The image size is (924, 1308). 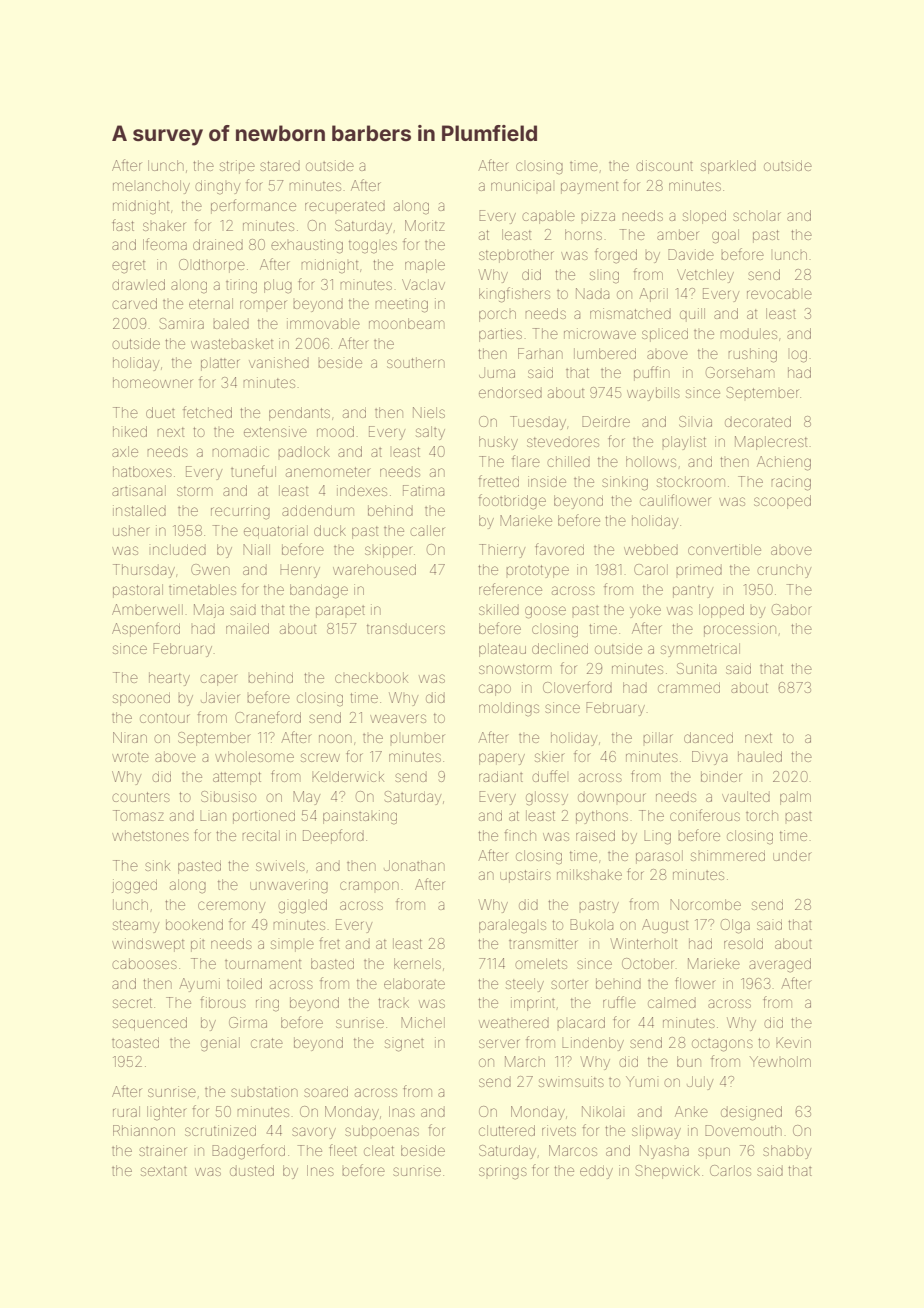 What do you see at coordinates (651, 549) in the screenshot?
I see `webbed` at bounding box center [651, 549].
